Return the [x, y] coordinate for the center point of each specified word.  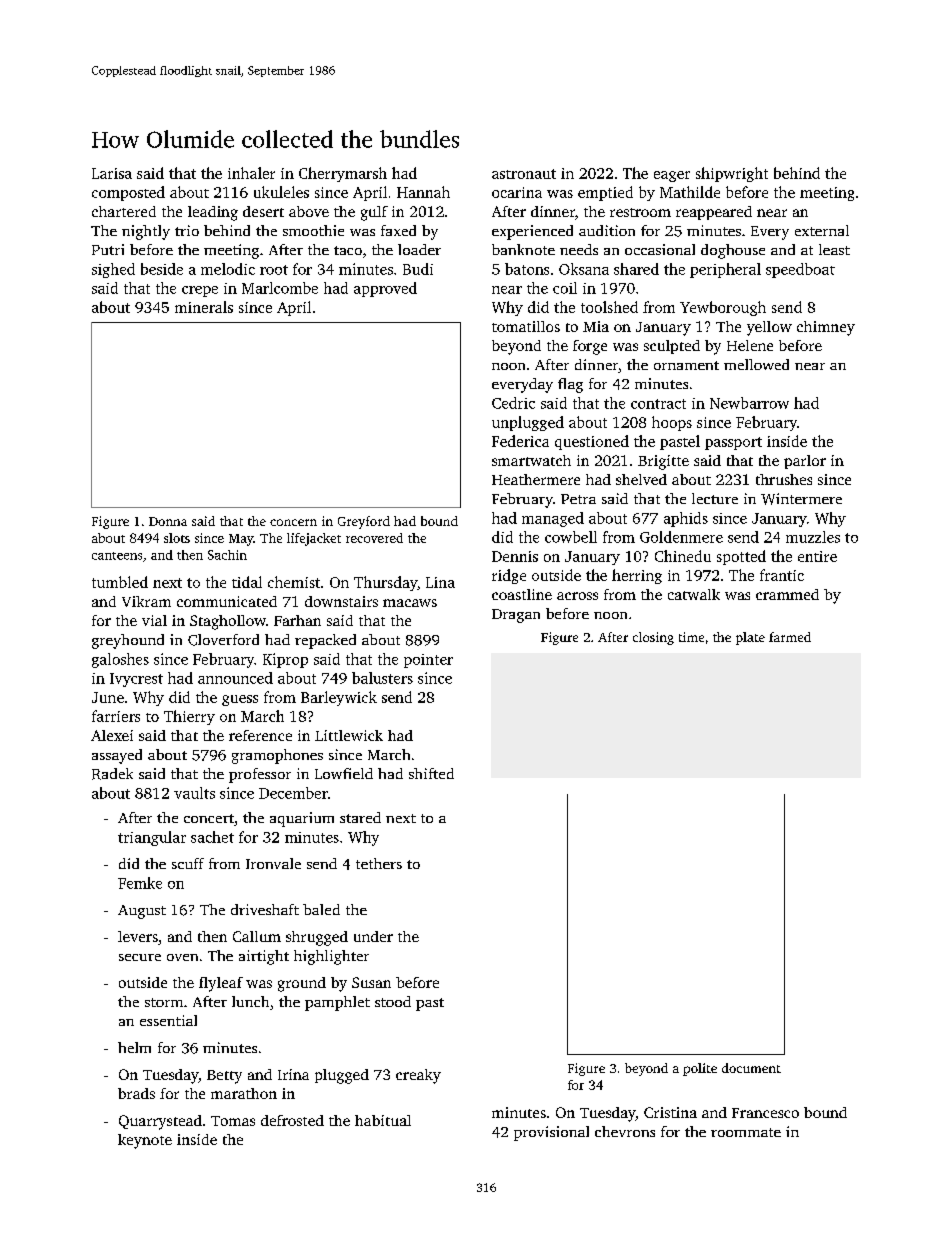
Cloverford [223, 640]
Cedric [513, 403]
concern [293, 522]
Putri [108, 249]
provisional [551, 1133]
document [751, 1068]
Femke [140, 883]
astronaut [524, 174]
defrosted [292, 1120]
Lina [440, 582]
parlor [805, 462]
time [691, 637]
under [373, 936]
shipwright [732, 174]
